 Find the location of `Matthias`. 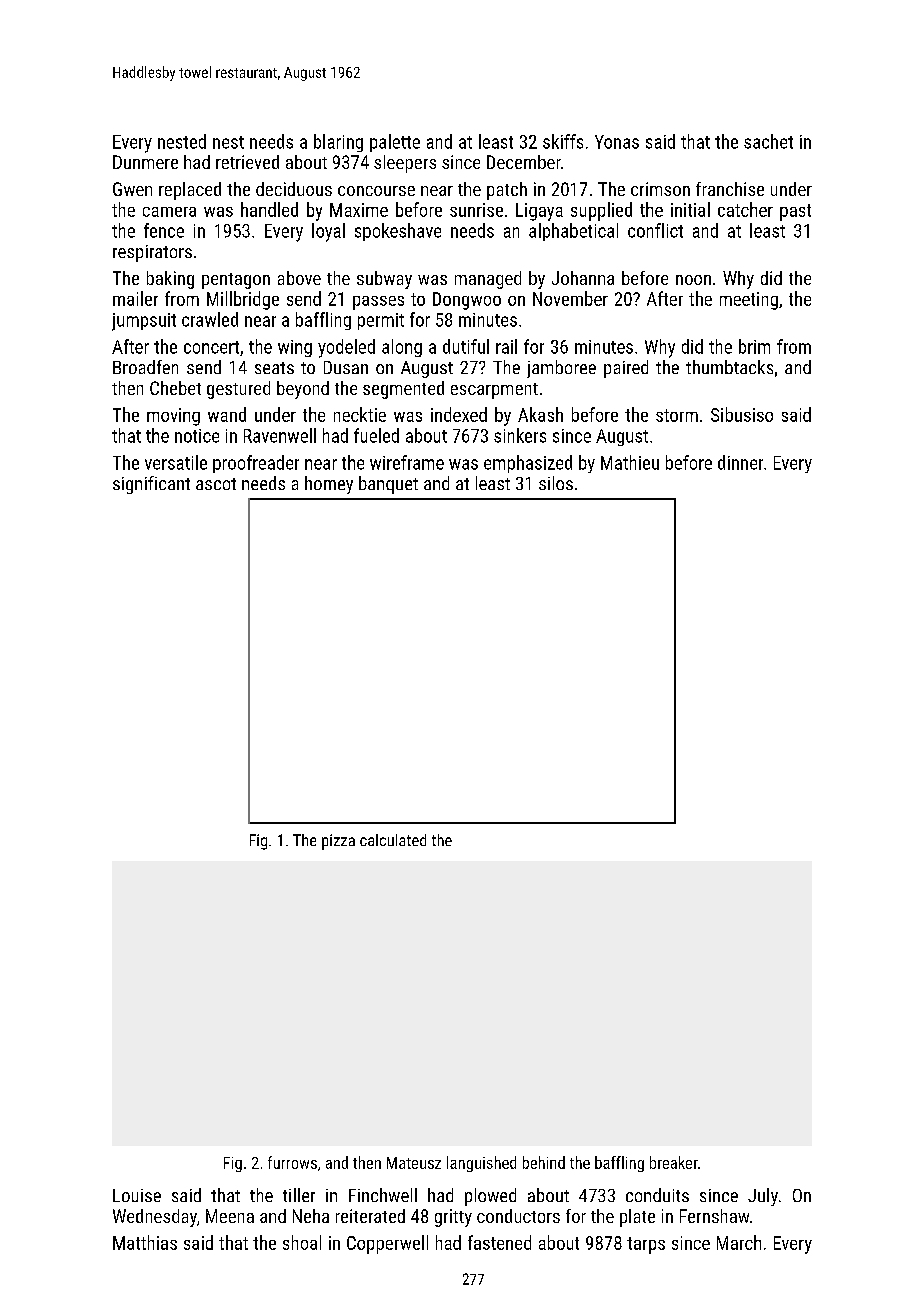

Matthias is located at coordinates (145, 1242).
